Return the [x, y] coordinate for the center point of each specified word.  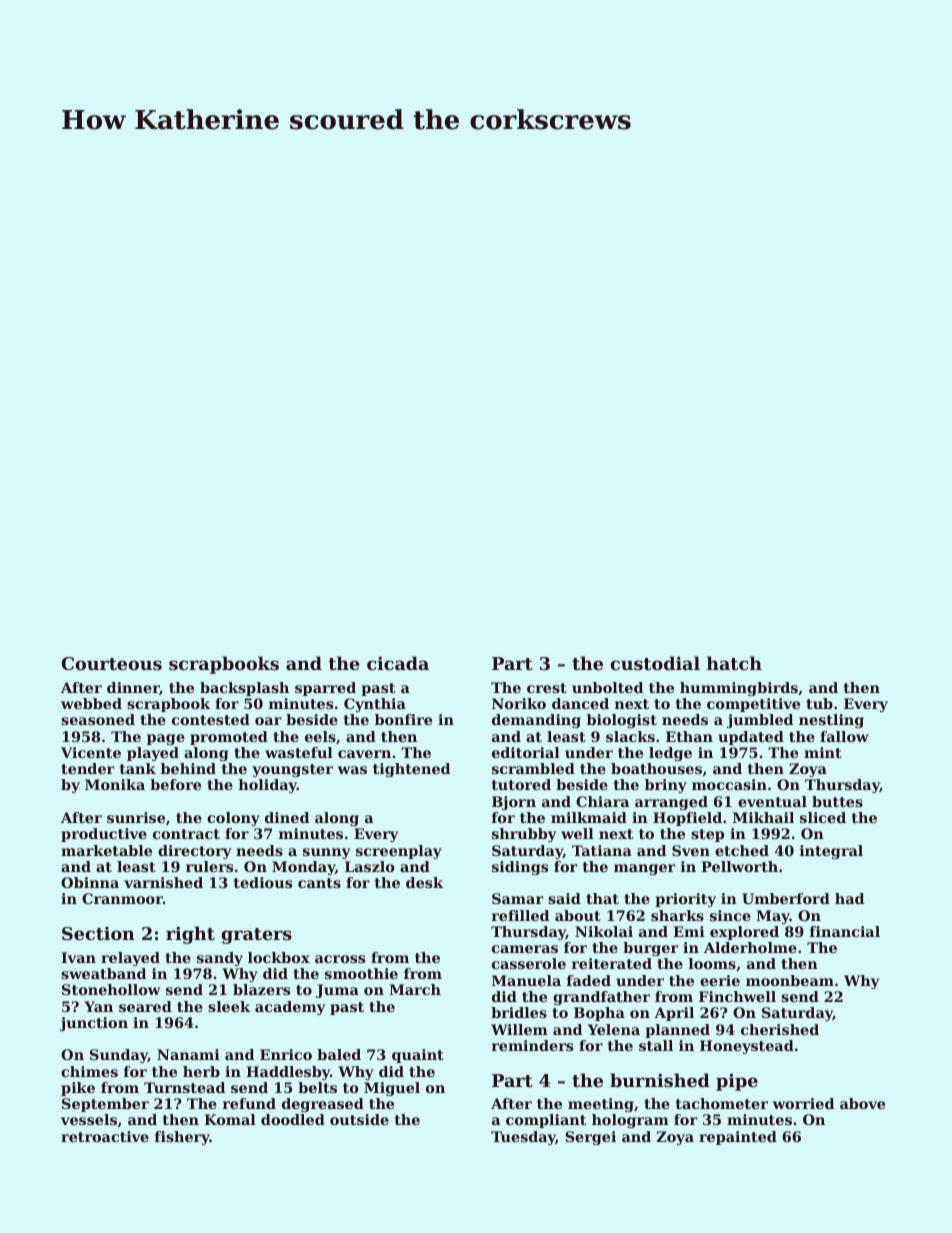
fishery [182, 1138]
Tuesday [523, 1138]
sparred [325, 689]
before [175, 784]
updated [751, 738]
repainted [738, 1138]
